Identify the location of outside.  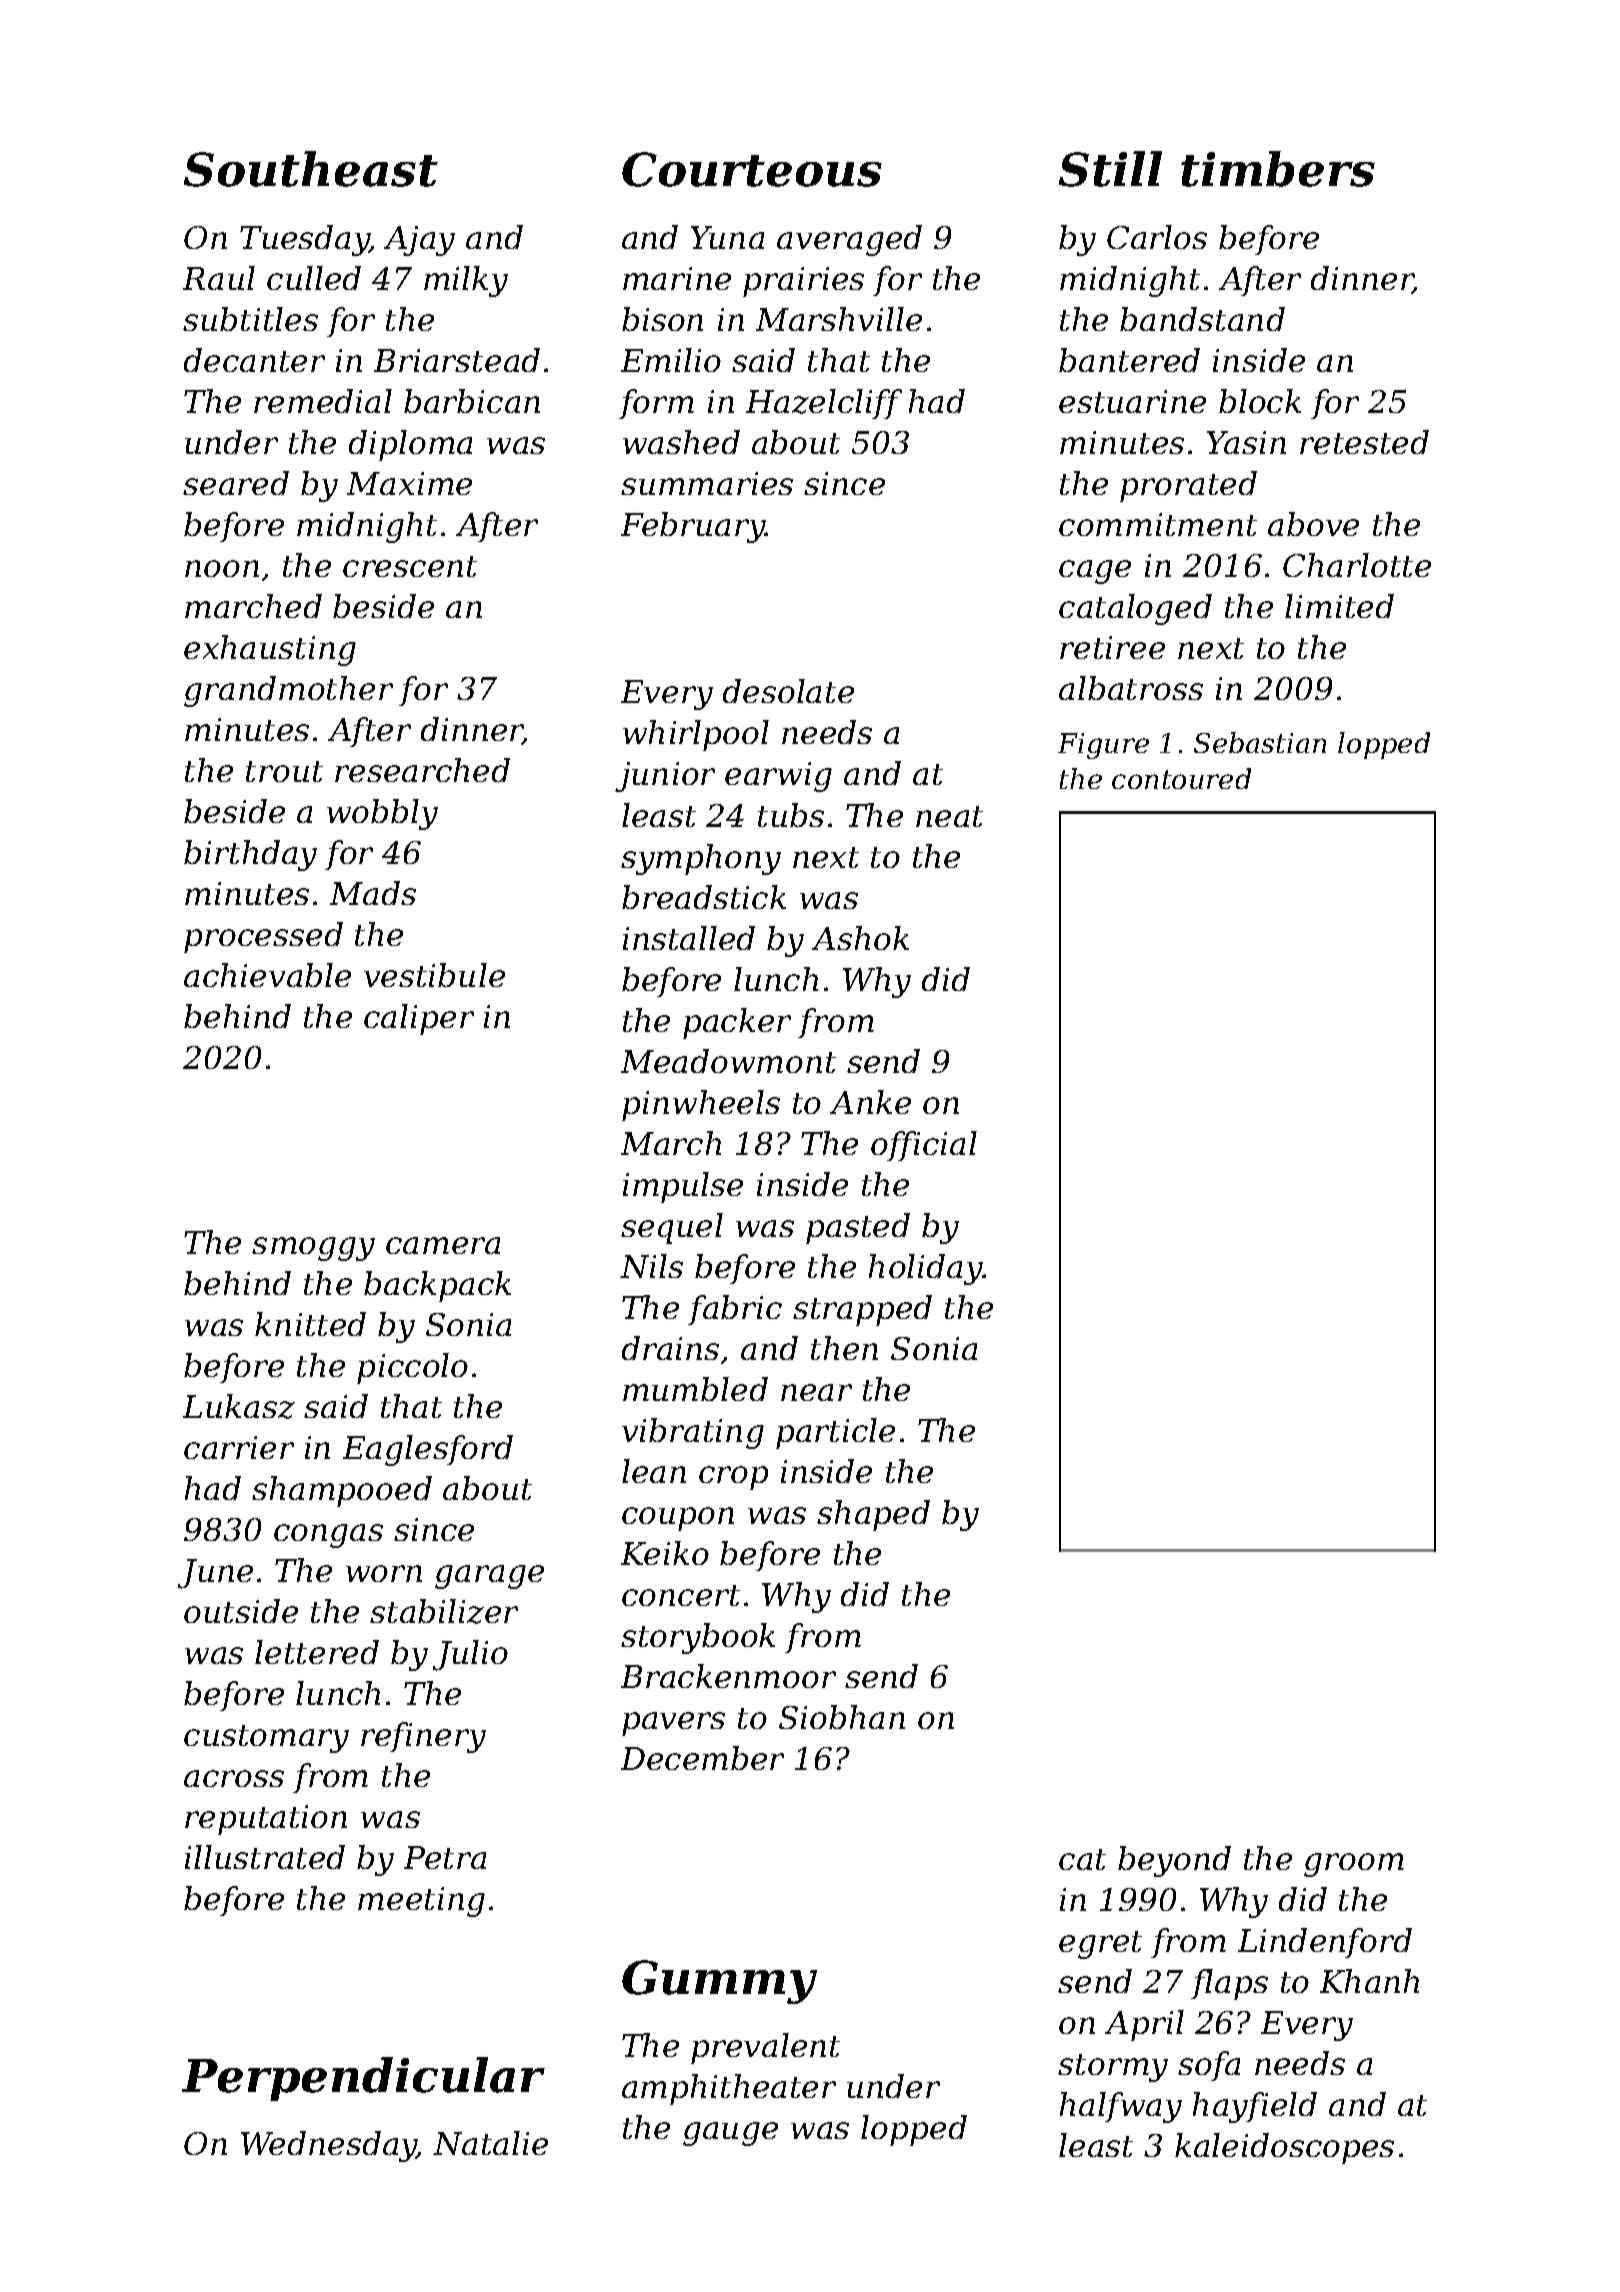
(241, 1611).
